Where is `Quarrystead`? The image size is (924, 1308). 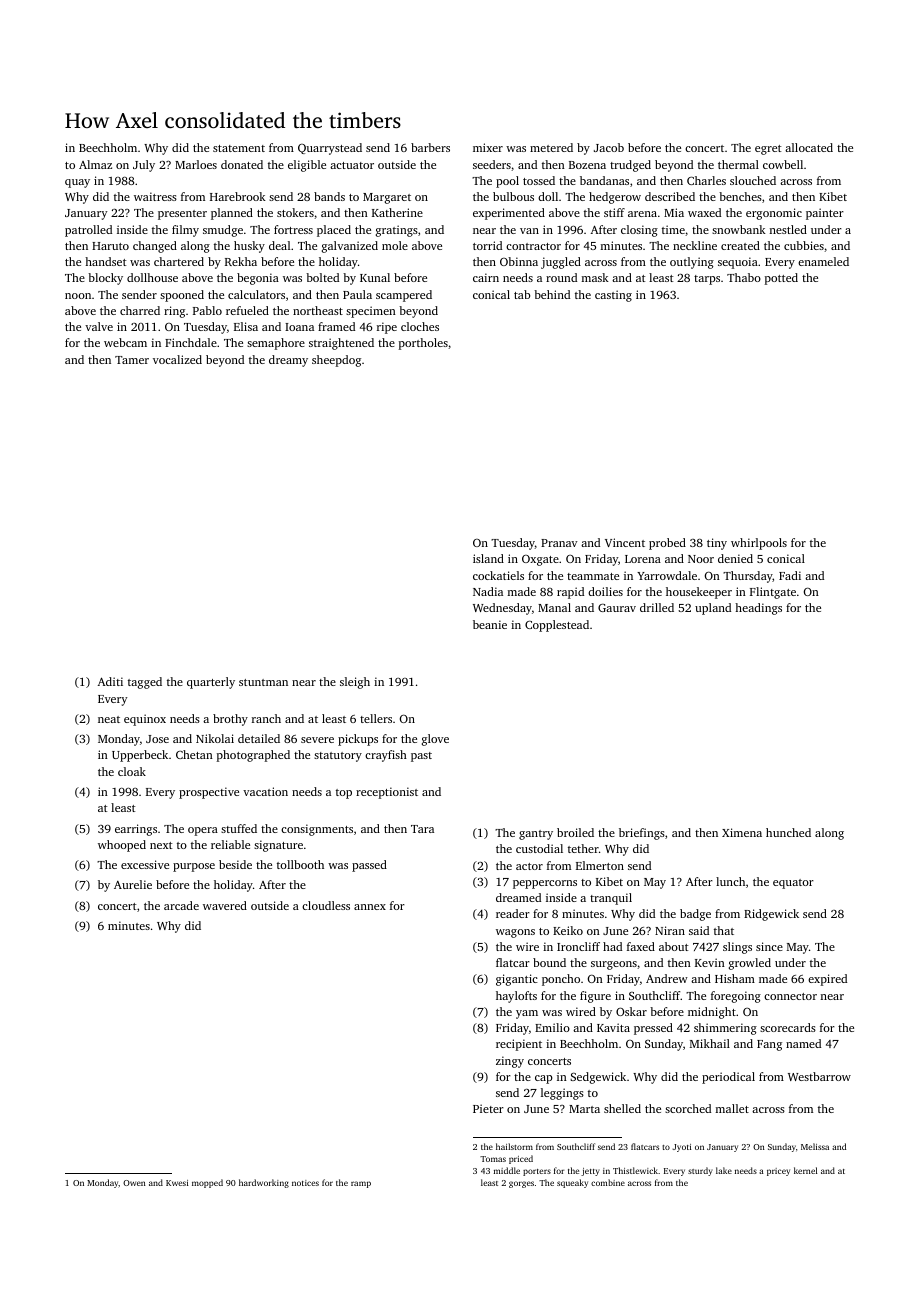 Quarrystead is located at coordinates (330, 149).
